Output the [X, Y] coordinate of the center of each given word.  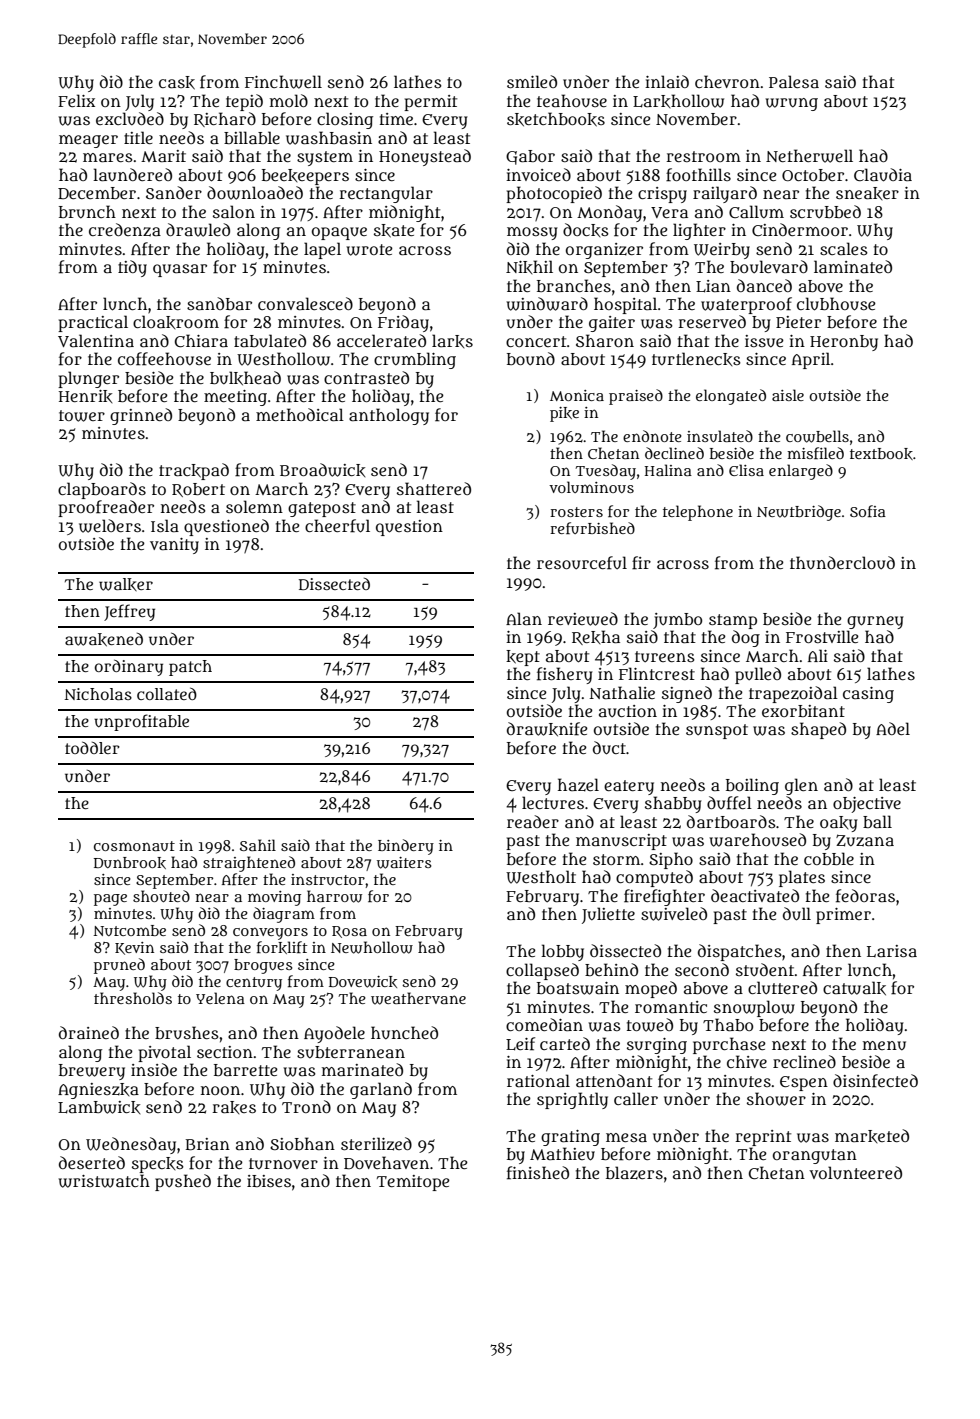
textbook [881, 454]
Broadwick [322, 470]
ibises [269, 1181]
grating [570, 1138]
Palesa [794, 81]
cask [177, 83]
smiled [532, 81]
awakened [104, 640]
